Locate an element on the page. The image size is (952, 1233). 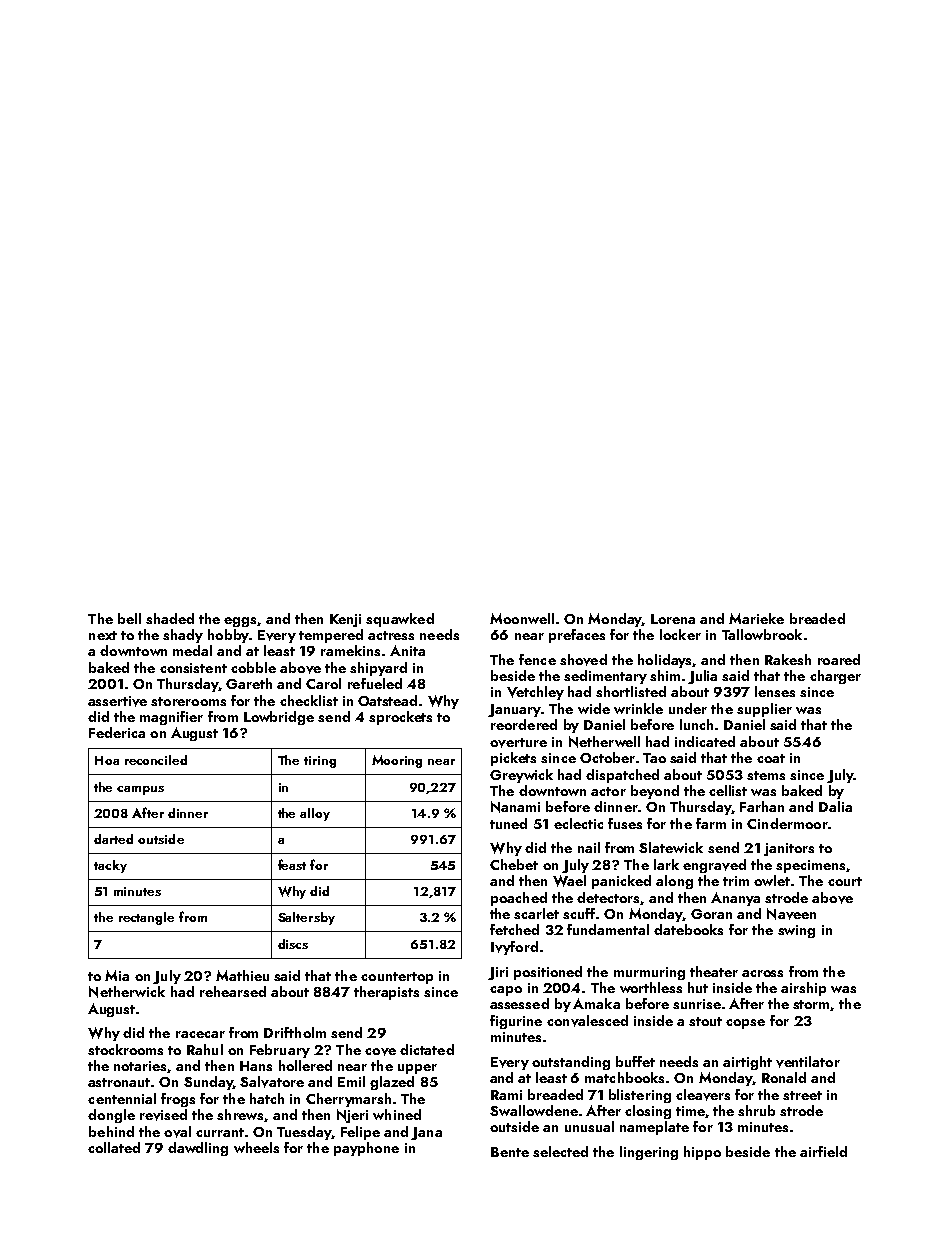
Slatewick is located at coordinates (671, 847).
